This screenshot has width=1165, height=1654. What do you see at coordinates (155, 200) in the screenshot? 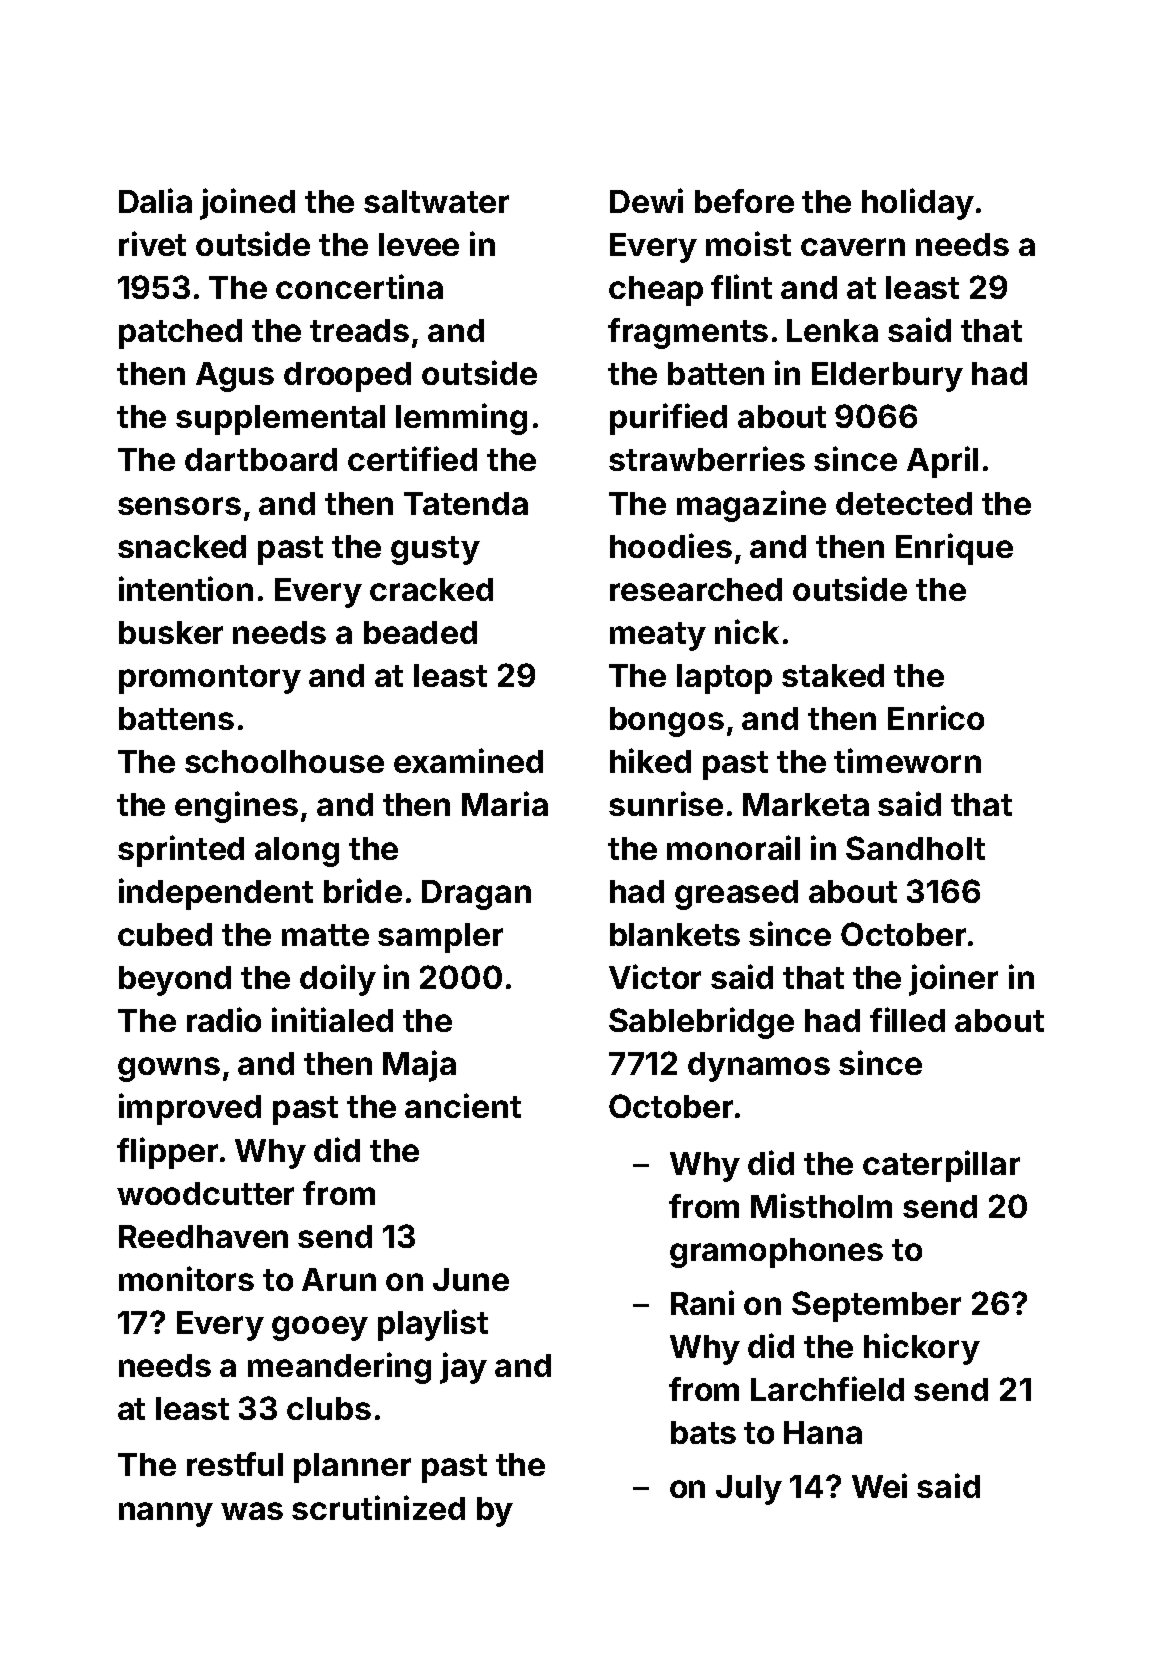
I see `Dalia` at bounding box center [155, 200].
